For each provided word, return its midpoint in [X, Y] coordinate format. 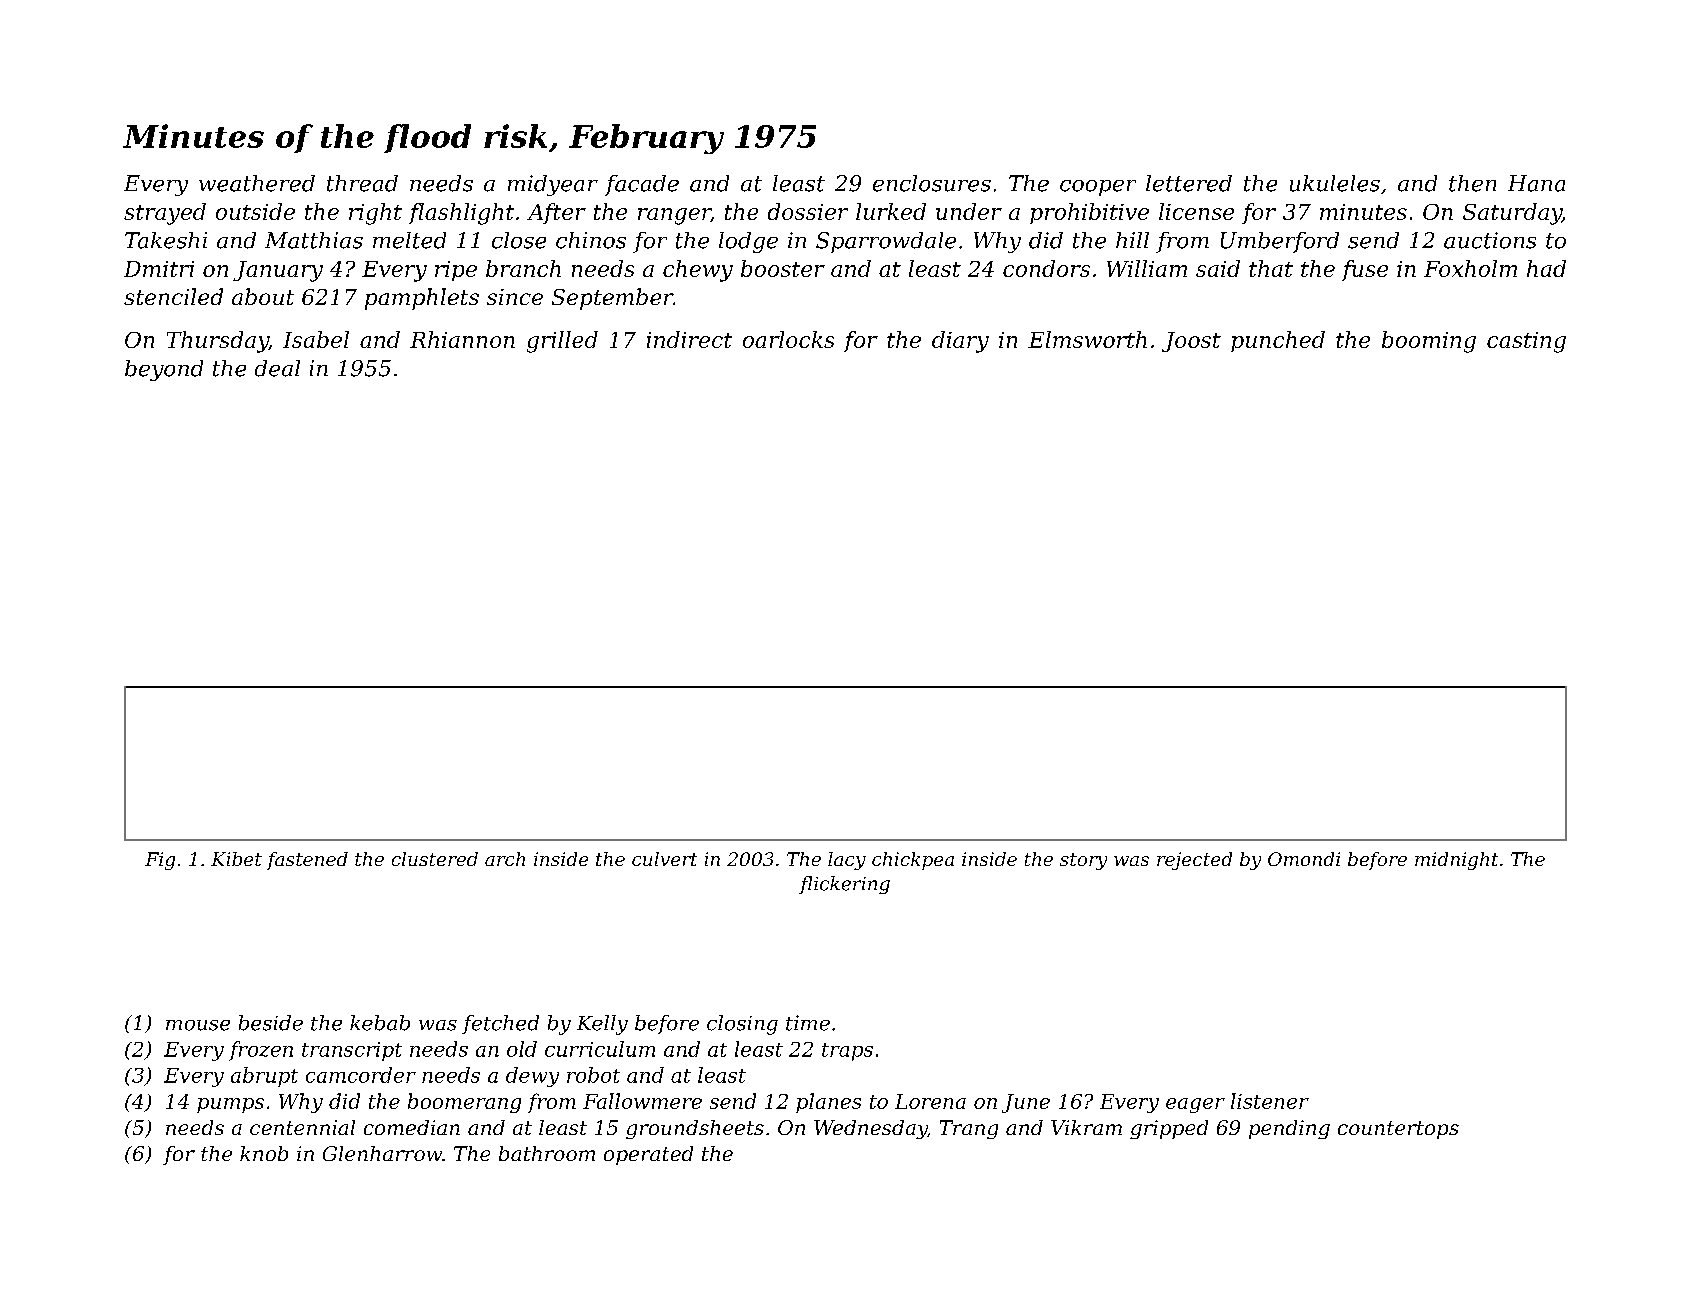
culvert [664, 859]
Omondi [1304, 859]
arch [505, 859]
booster [783, 268]
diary [960, 342]
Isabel [316, 339]
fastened [307, 861]
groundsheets [695, 1129]
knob [264, 1153]
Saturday [1512, 214]
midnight [1456, 861]
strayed [165, 214]
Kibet [236, 859]
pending [1289, 1129]
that [1271, 268]
